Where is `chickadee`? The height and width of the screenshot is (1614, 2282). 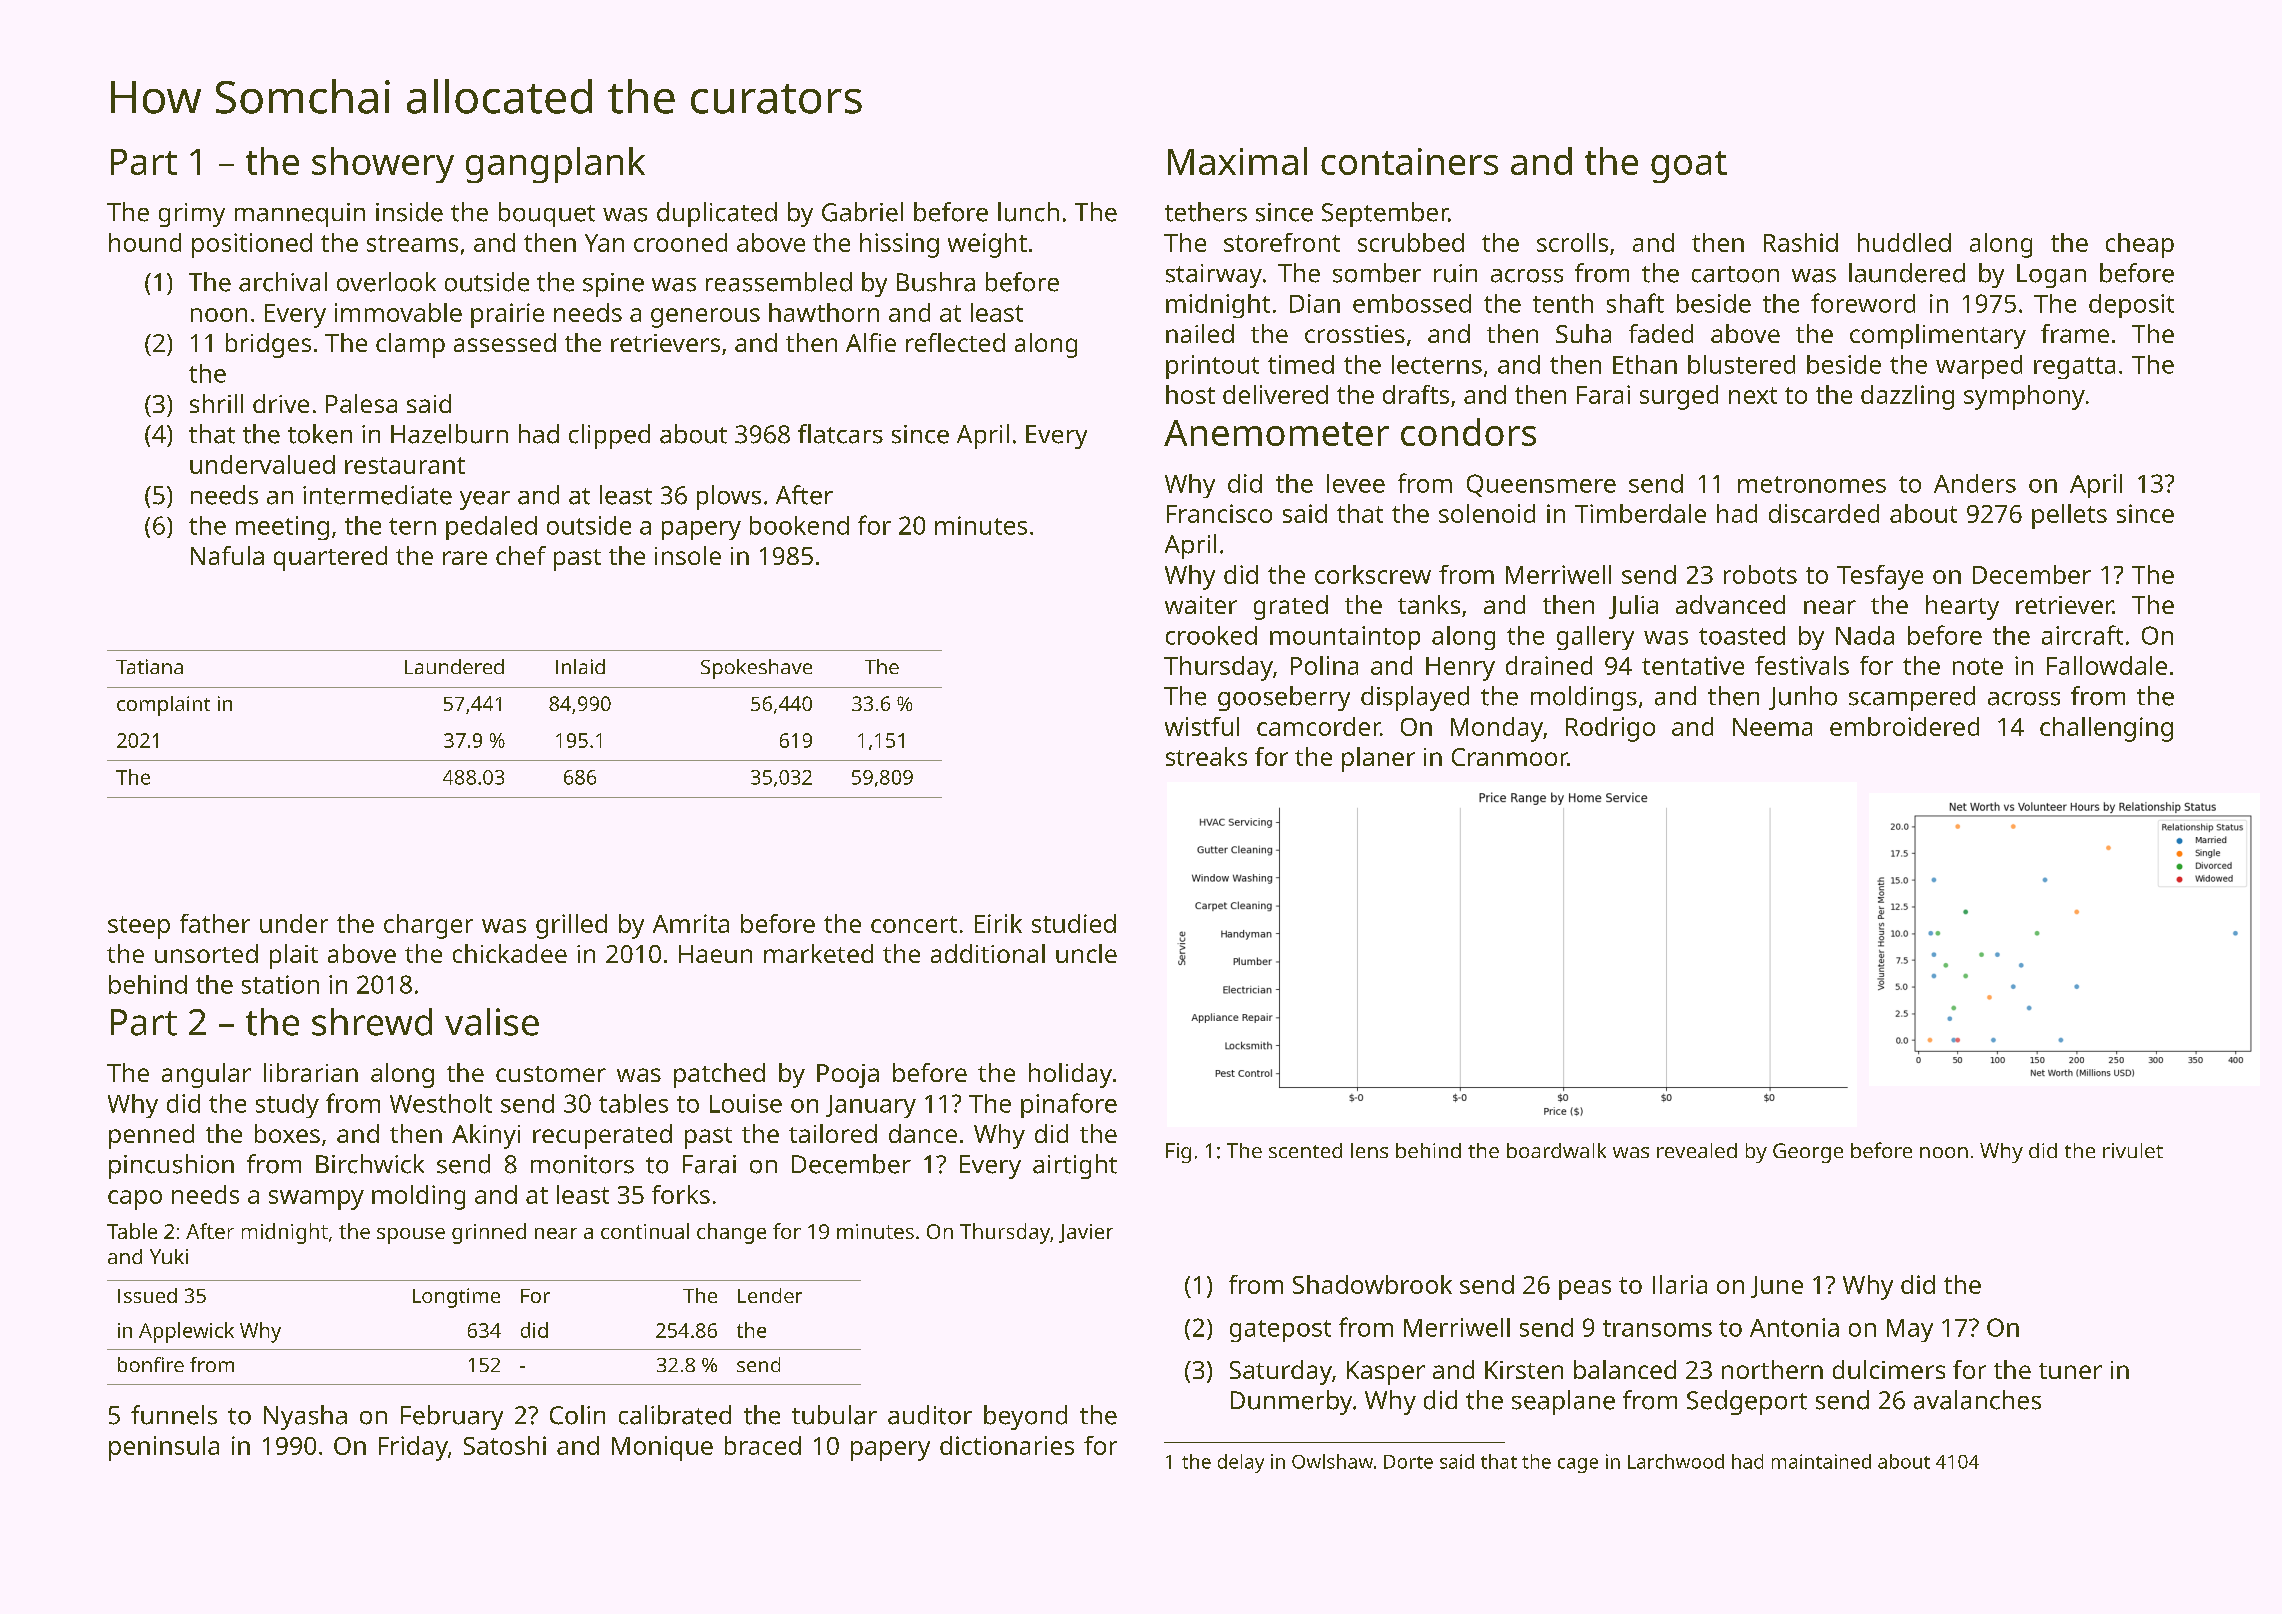
chickadee is located at coordinates (510, 953).
